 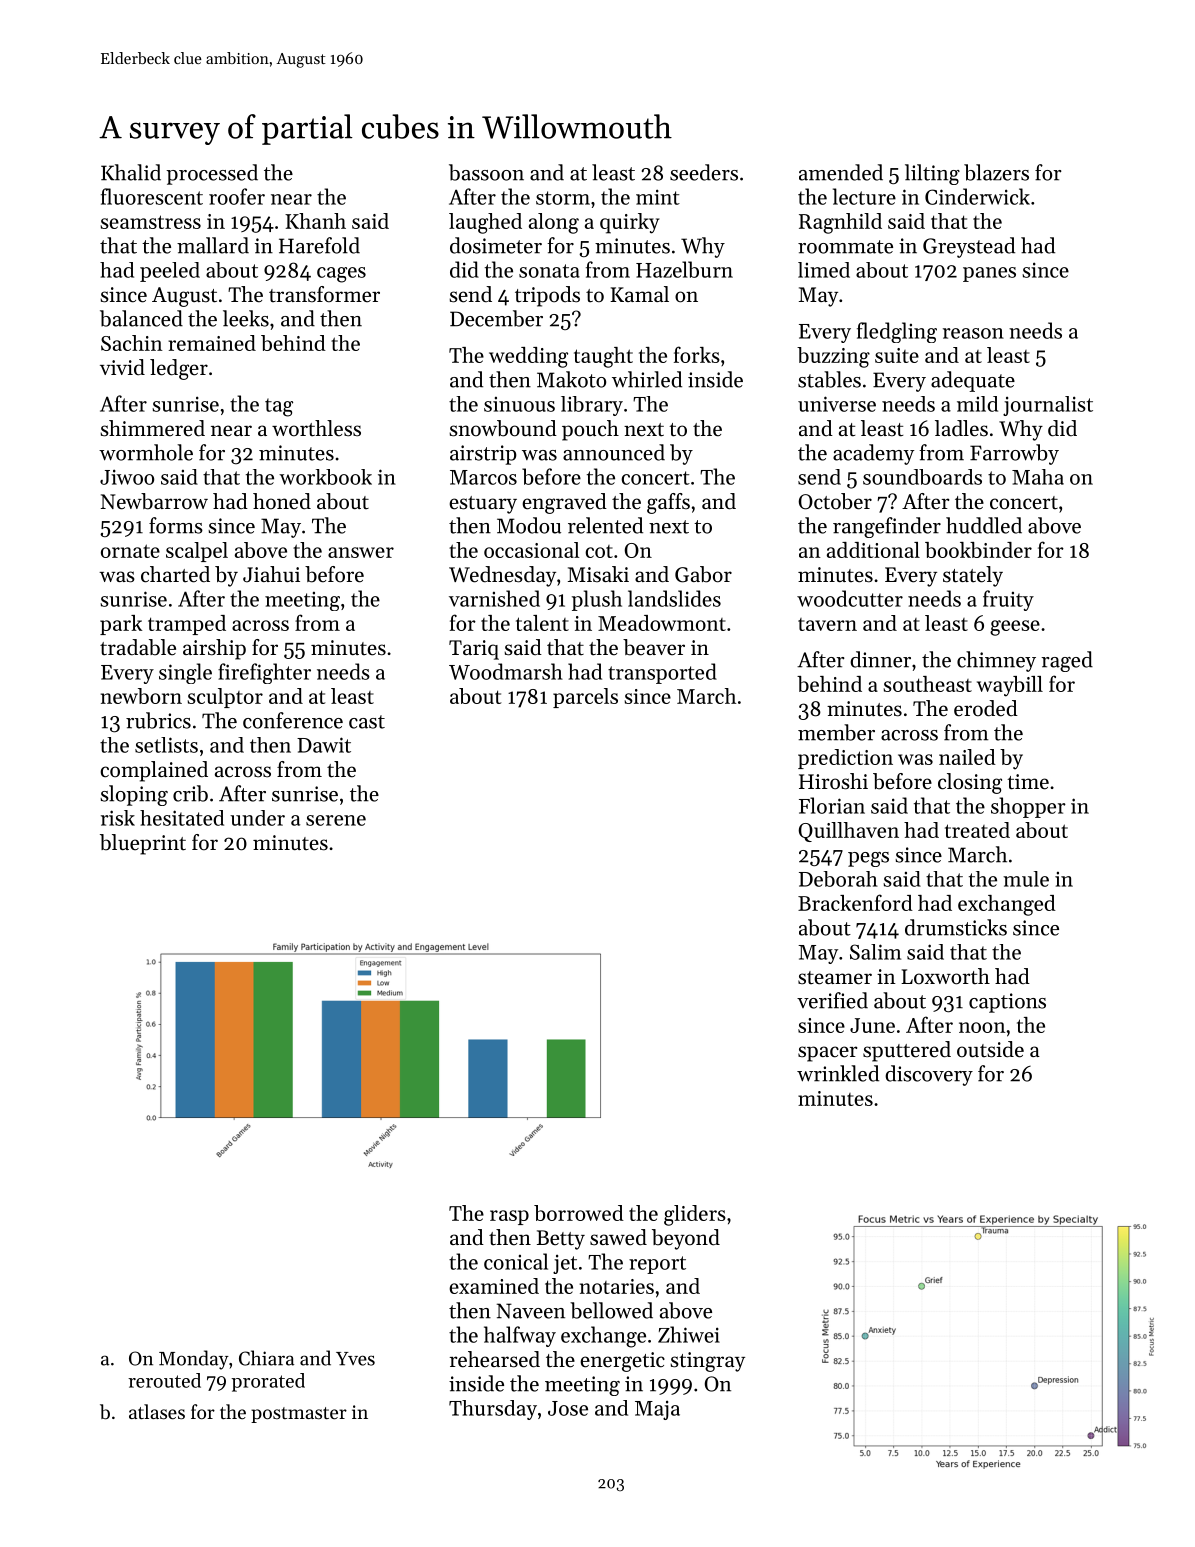 What do you see at coordinates (967, 757) in the document?
I see `nailed` at bounding box center [967, 757].
